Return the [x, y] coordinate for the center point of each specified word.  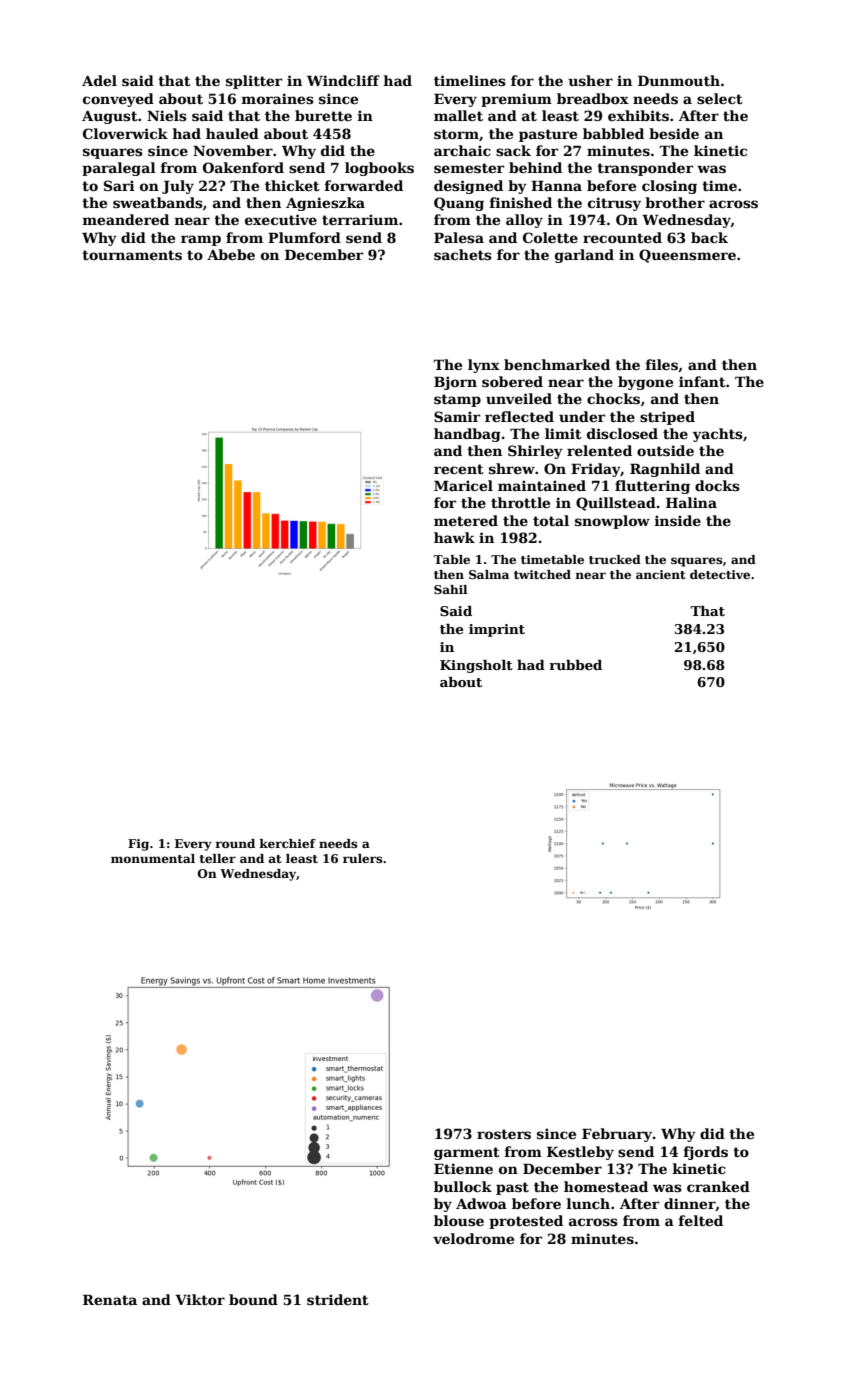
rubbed [575, 665]
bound [253, 1299]
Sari [119, 185]
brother [675, 202]
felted [700, 1220]
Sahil [450, 589]
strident [338, 1299]
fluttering [652, 487]
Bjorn [455, 383]
